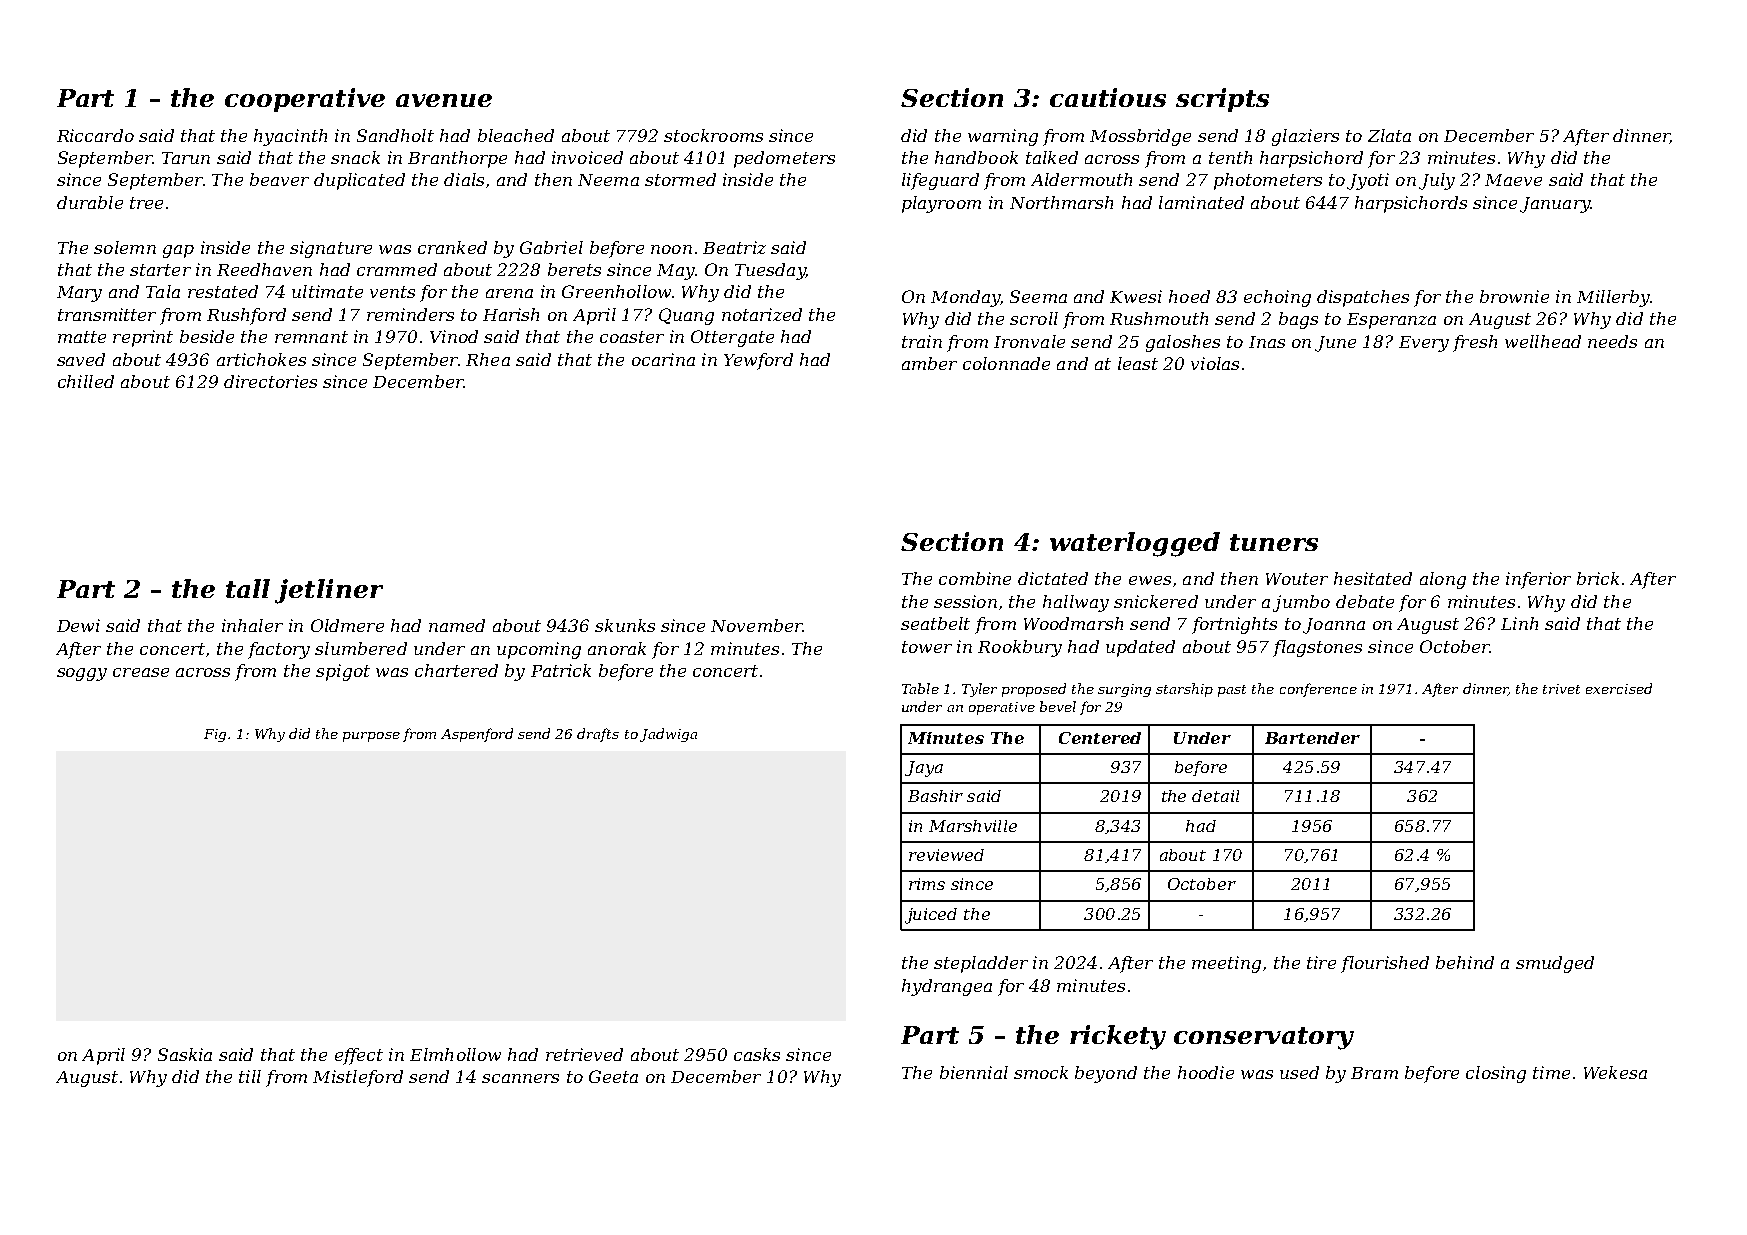  What do you see at coordinates (477, 735) in the screenshot?
I see `Aspenford` at bounding box center [477, 735].
